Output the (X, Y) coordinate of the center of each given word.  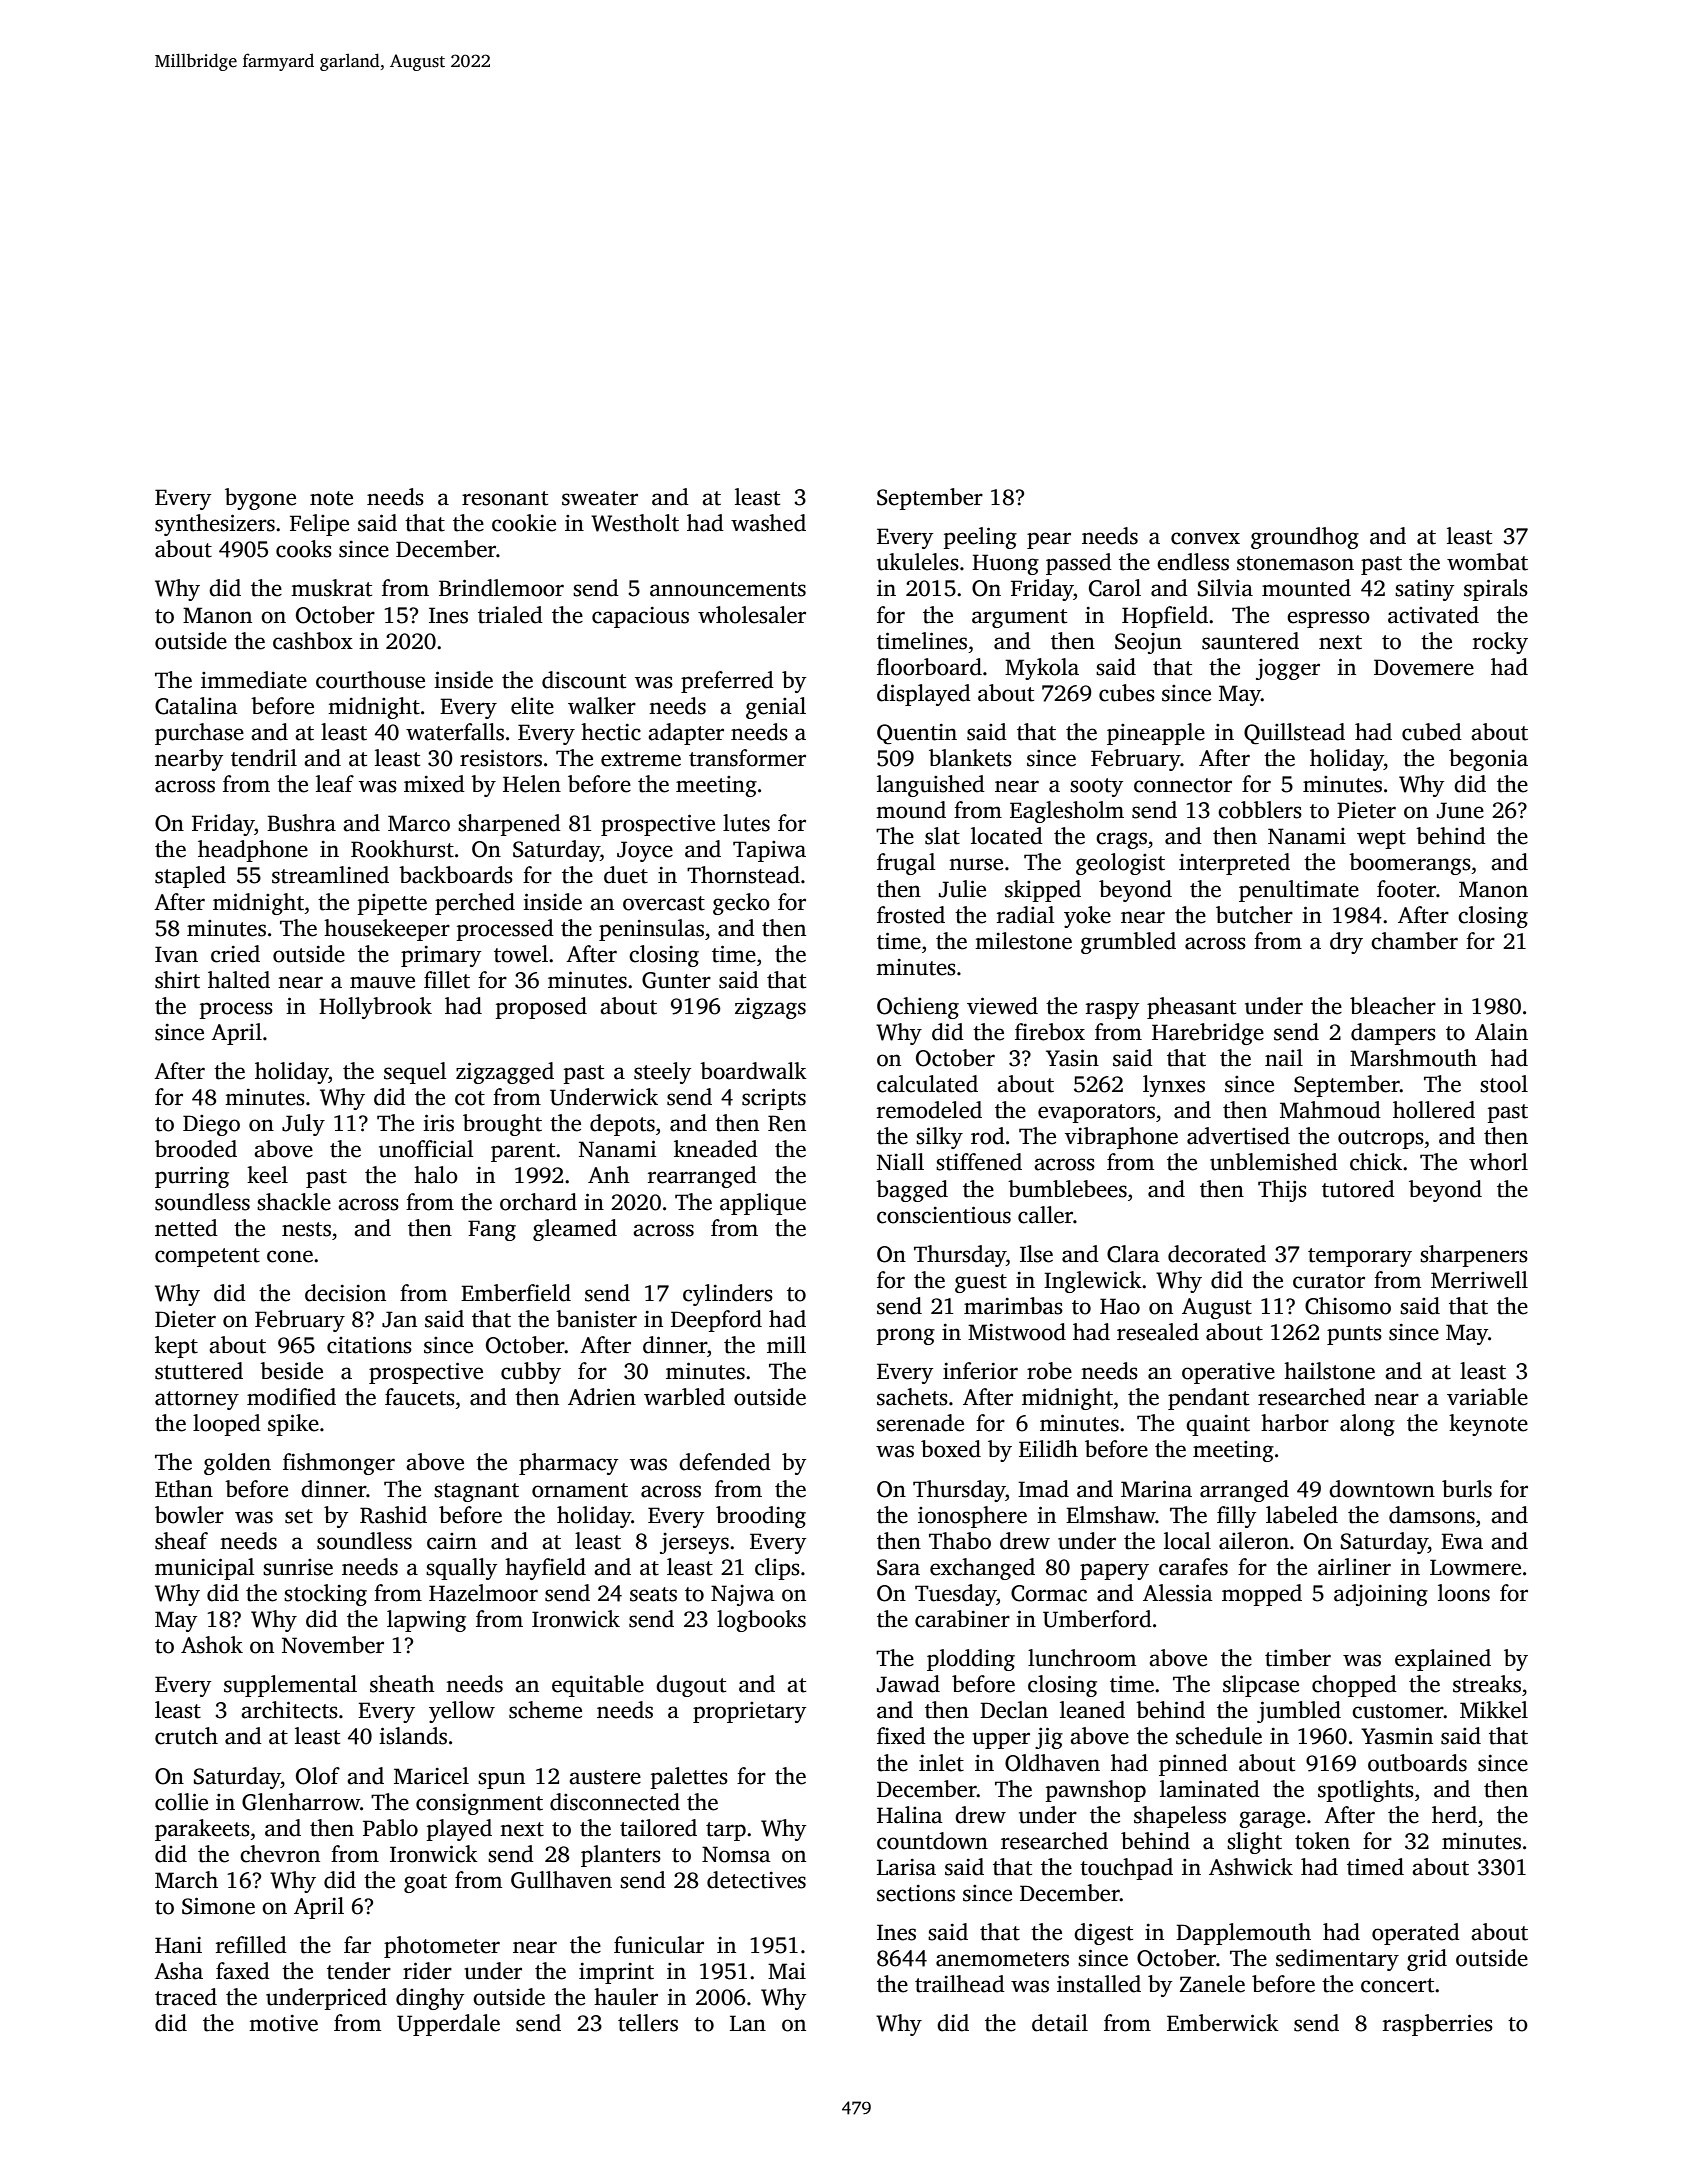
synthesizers (215, 525)
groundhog (1305, 538)
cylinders (728, 1295)
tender (359, 1971)
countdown (932, 1841)
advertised (1238, 1136)
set (299, 1516)
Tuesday (956, 1595)
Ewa (1462, 1541)
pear (1049, 540)
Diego (211, 1125)
